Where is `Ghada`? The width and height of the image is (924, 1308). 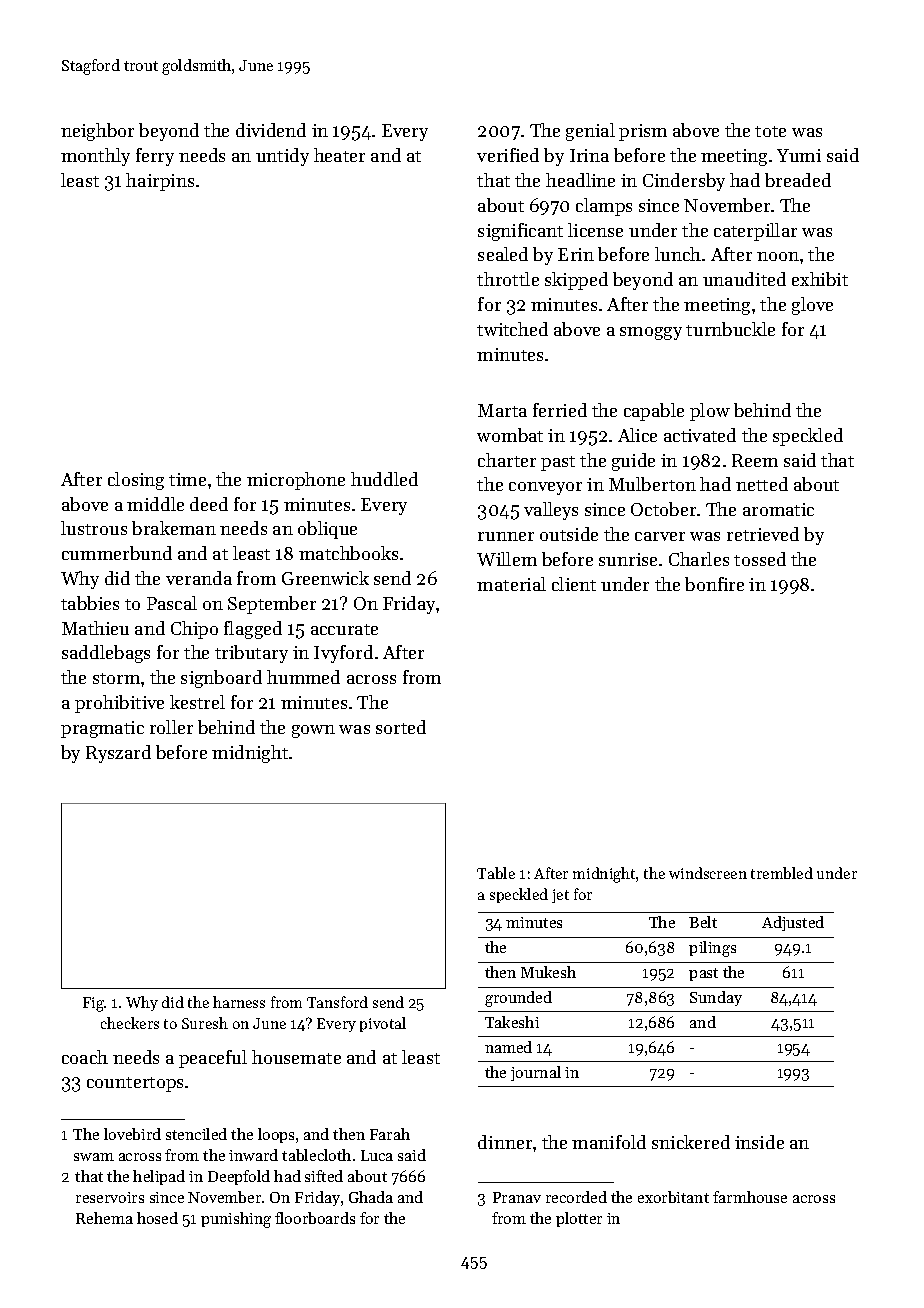
Ghada is located at coordinates (371, 1197).
